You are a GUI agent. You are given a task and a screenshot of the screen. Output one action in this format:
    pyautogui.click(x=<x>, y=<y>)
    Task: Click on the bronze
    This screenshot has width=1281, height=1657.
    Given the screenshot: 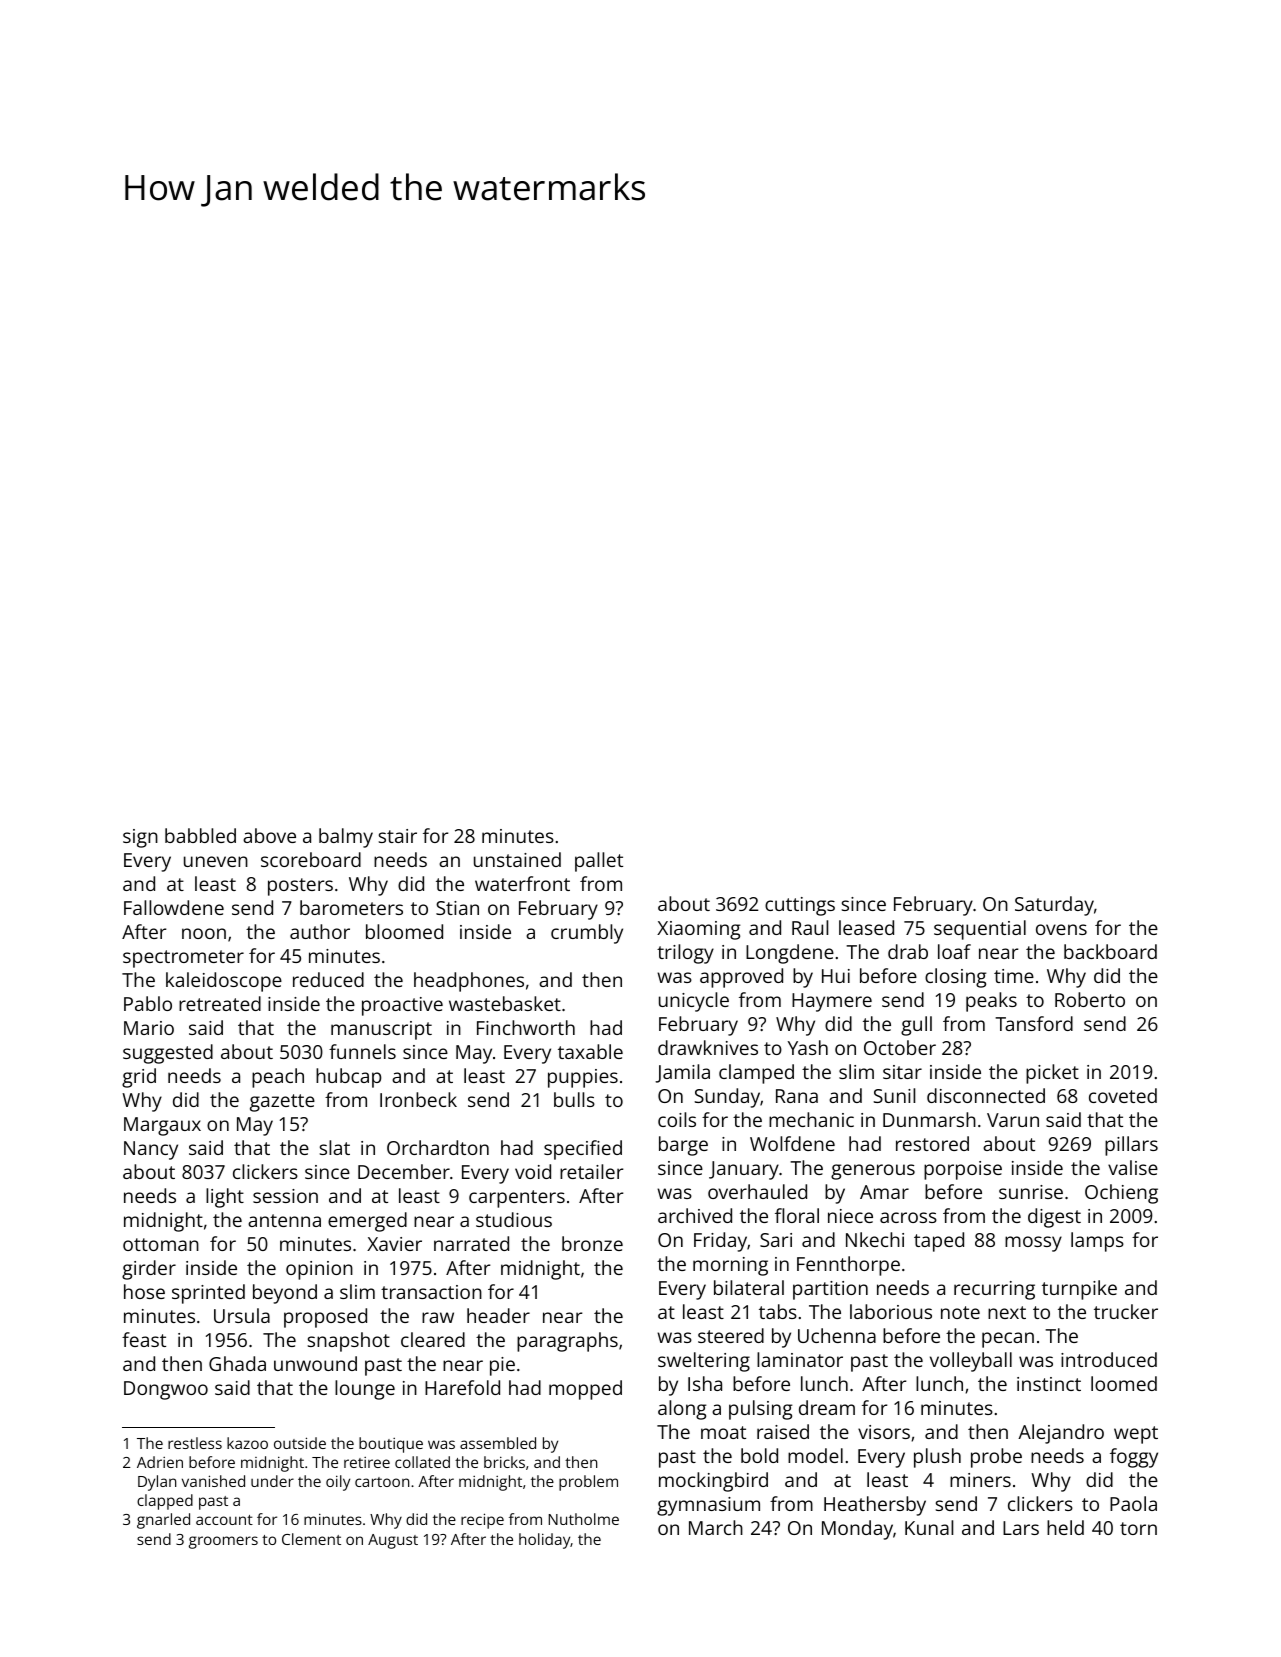 What is the action you would take?
    pyautogui.click(x=592, y=1243)
